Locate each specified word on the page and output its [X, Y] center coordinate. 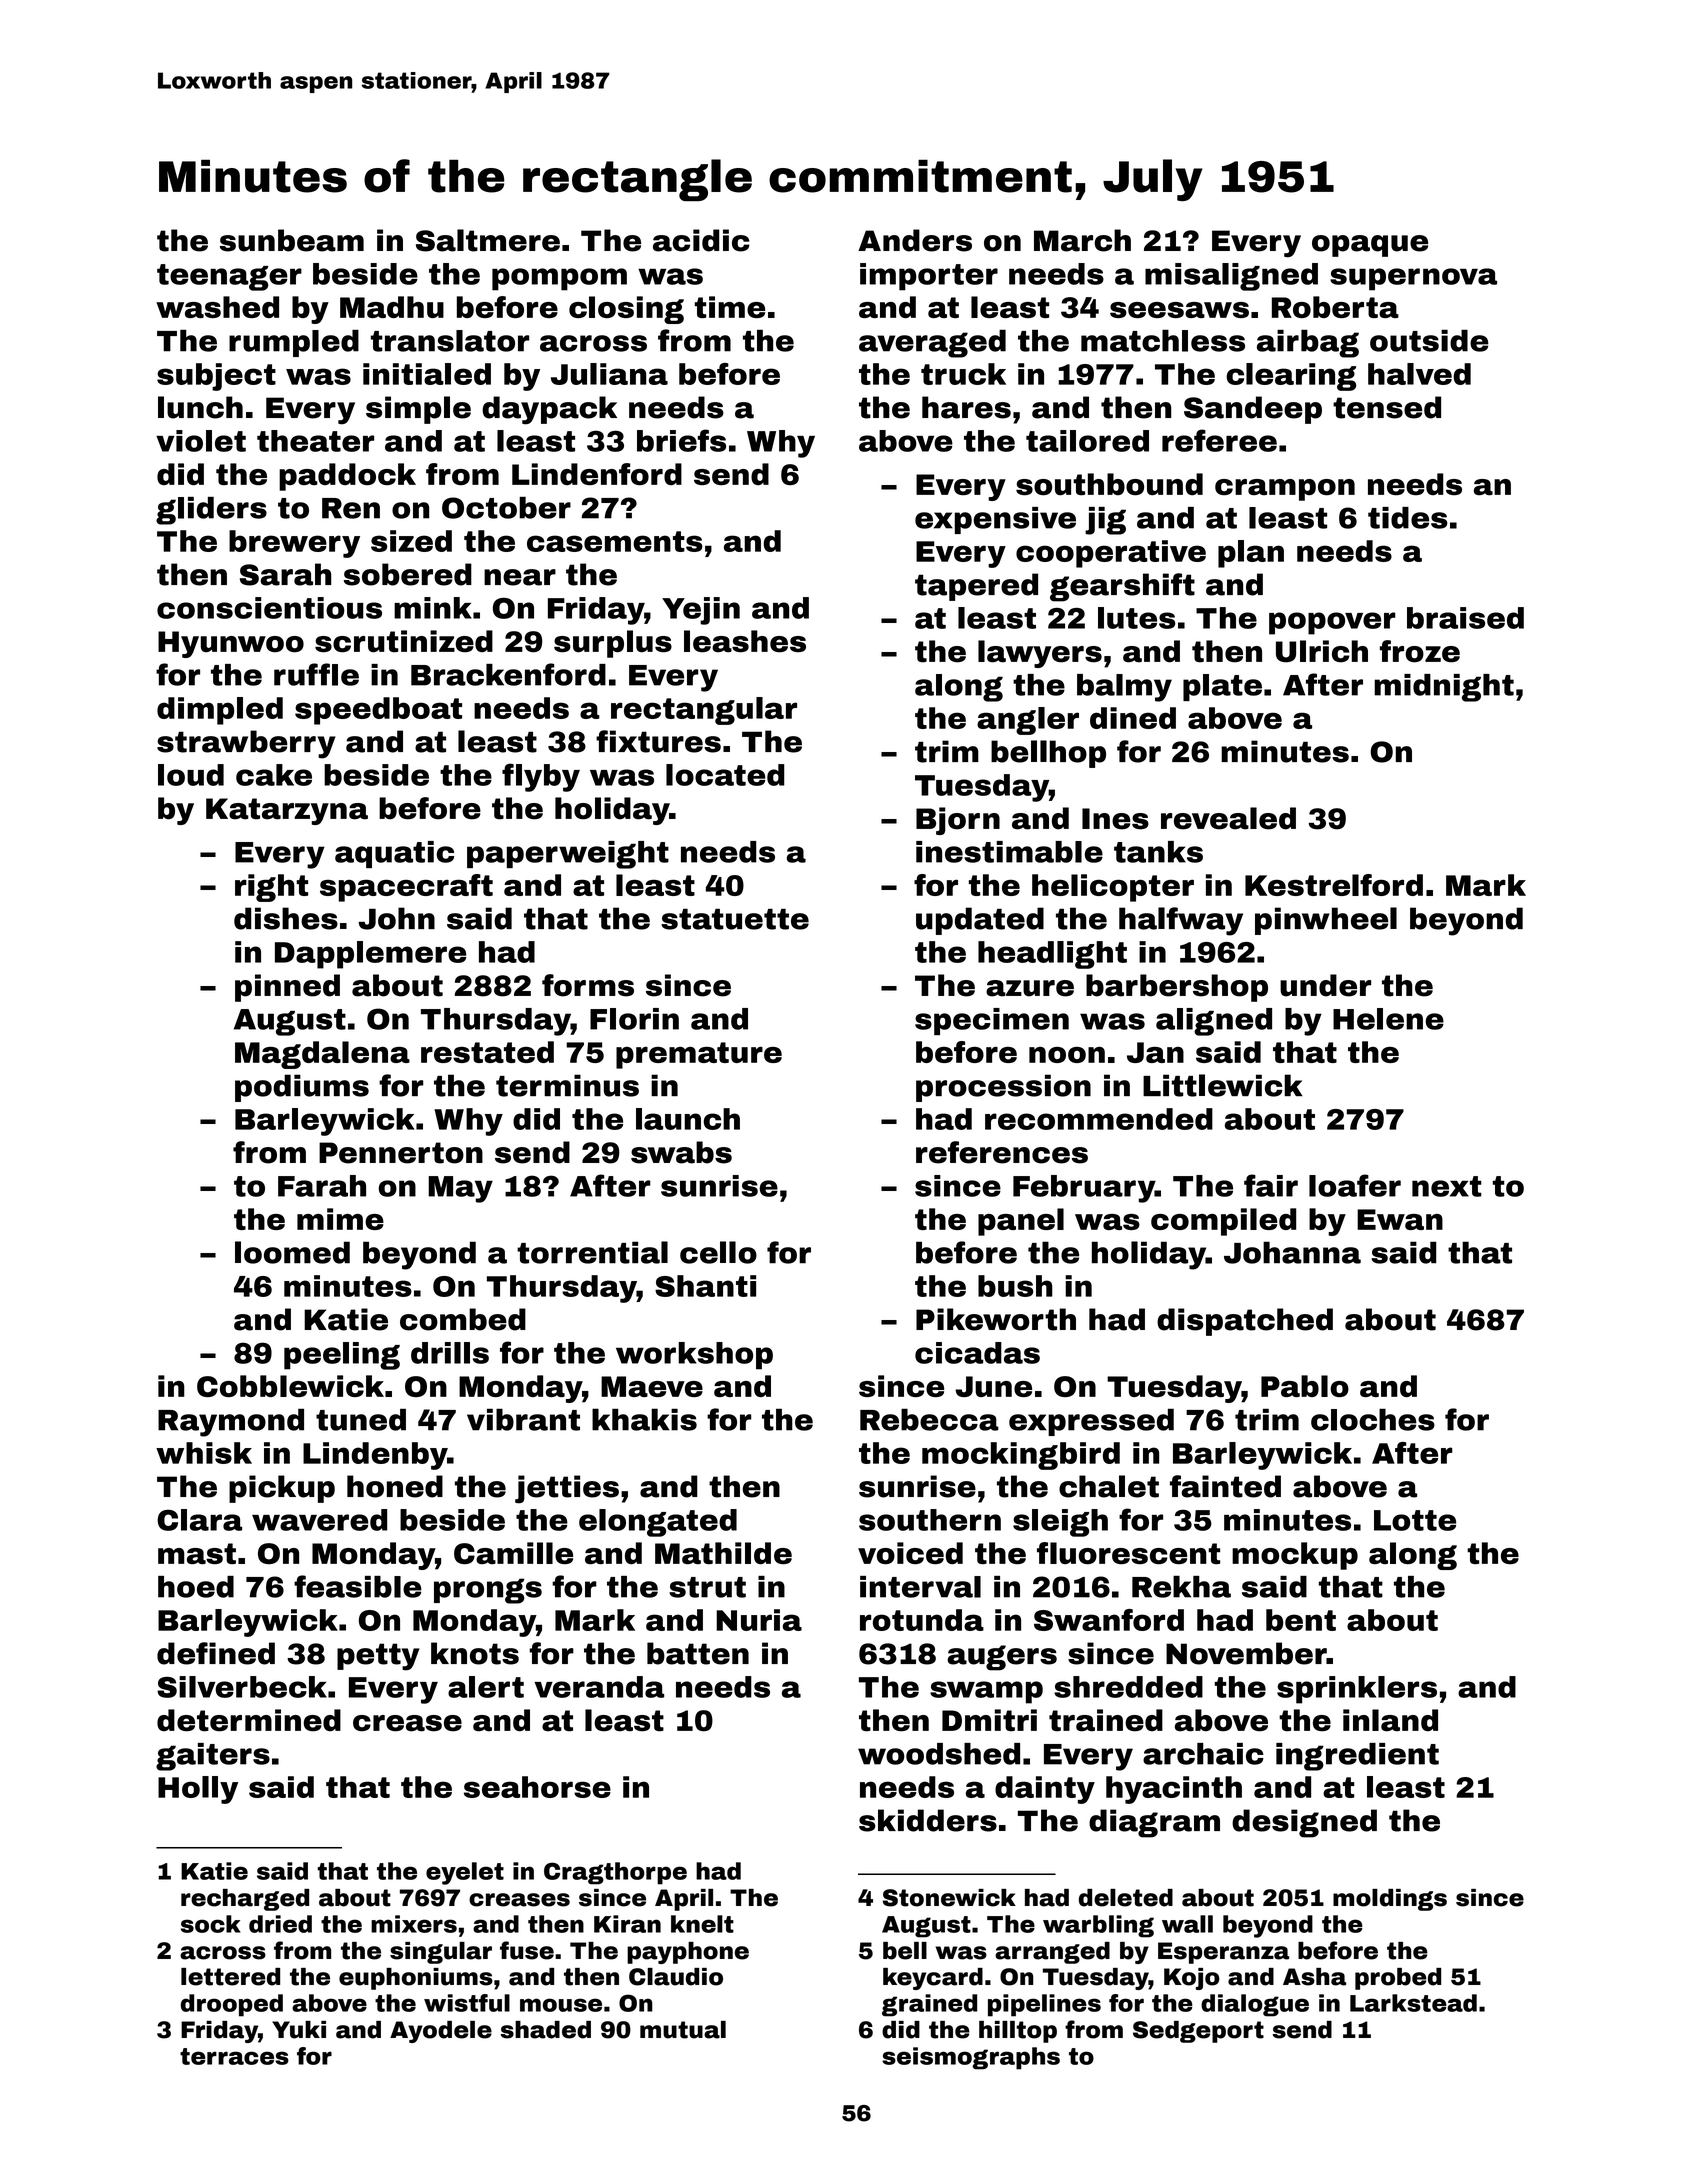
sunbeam [292, 240]
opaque [1370, 246]
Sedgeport [1198, 2032]
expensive [995, 520]
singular [441, 1953]
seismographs [971, 2058]
